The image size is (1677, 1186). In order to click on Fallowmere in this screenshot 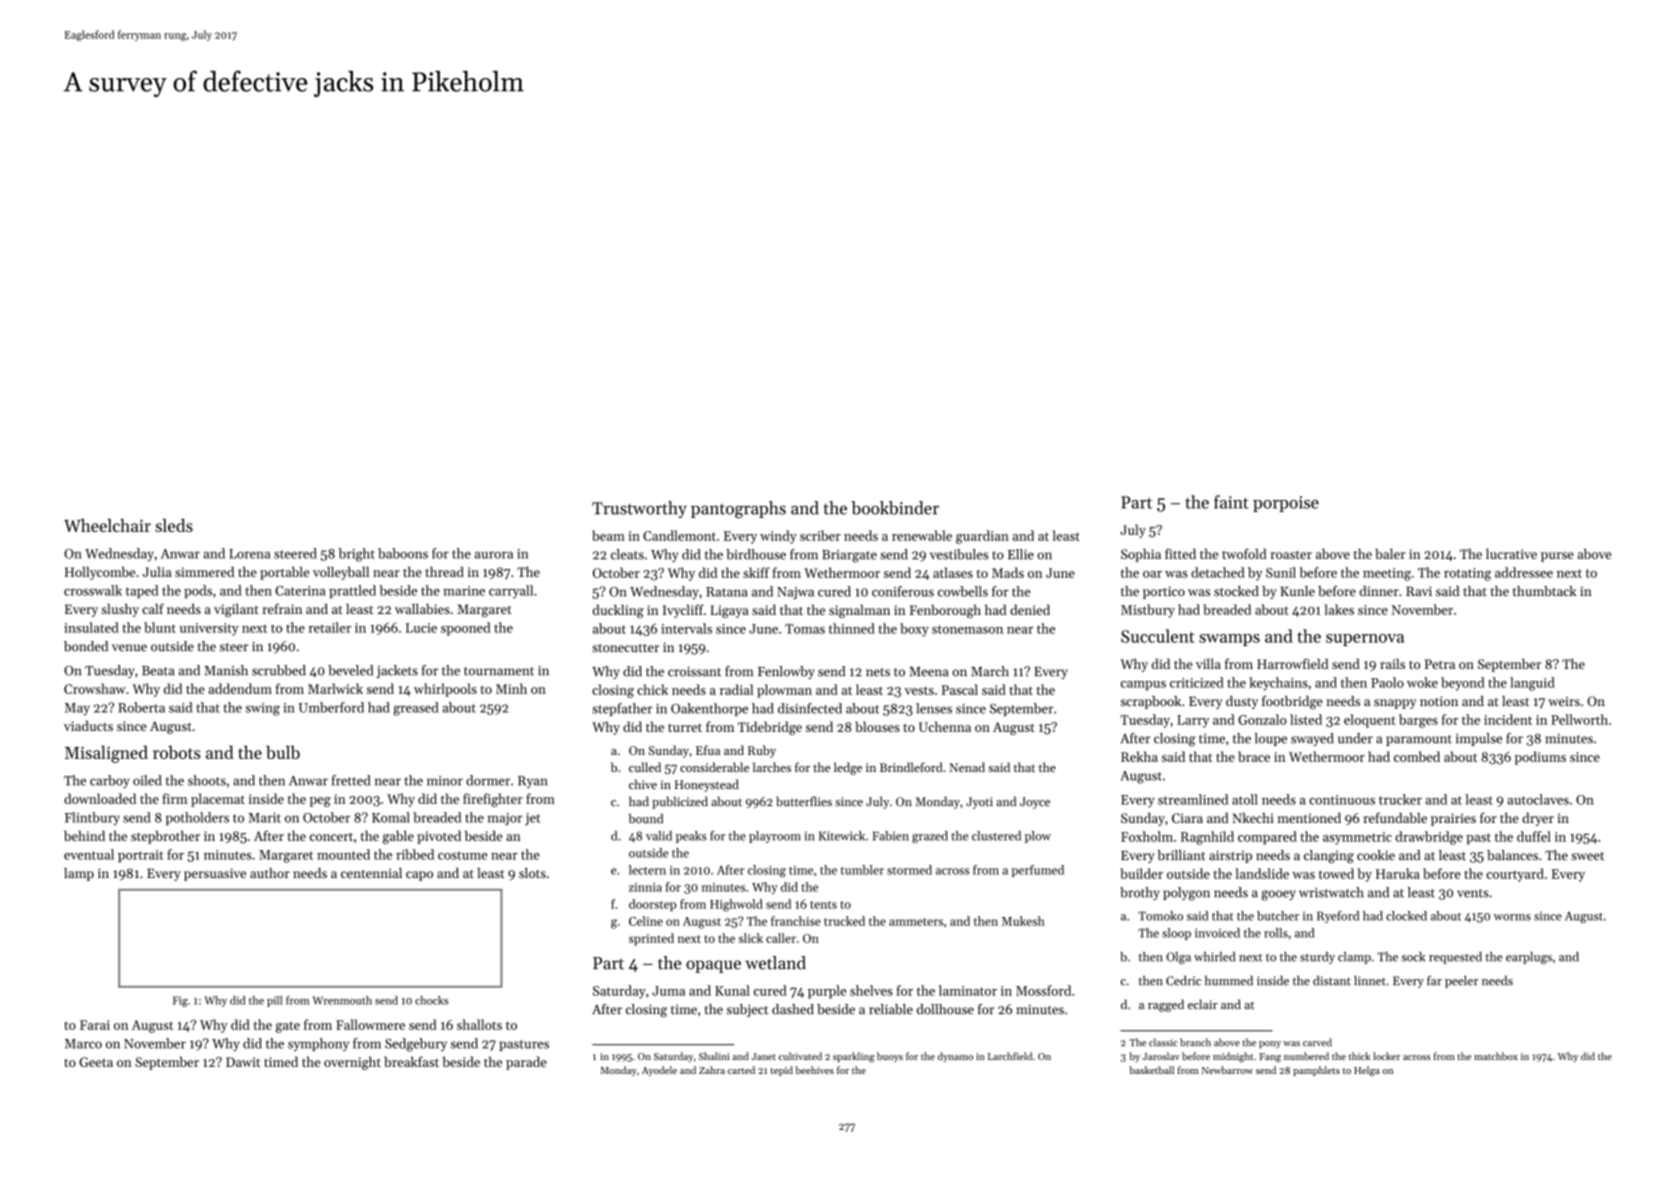, I will do `click(370, 1024)`.
